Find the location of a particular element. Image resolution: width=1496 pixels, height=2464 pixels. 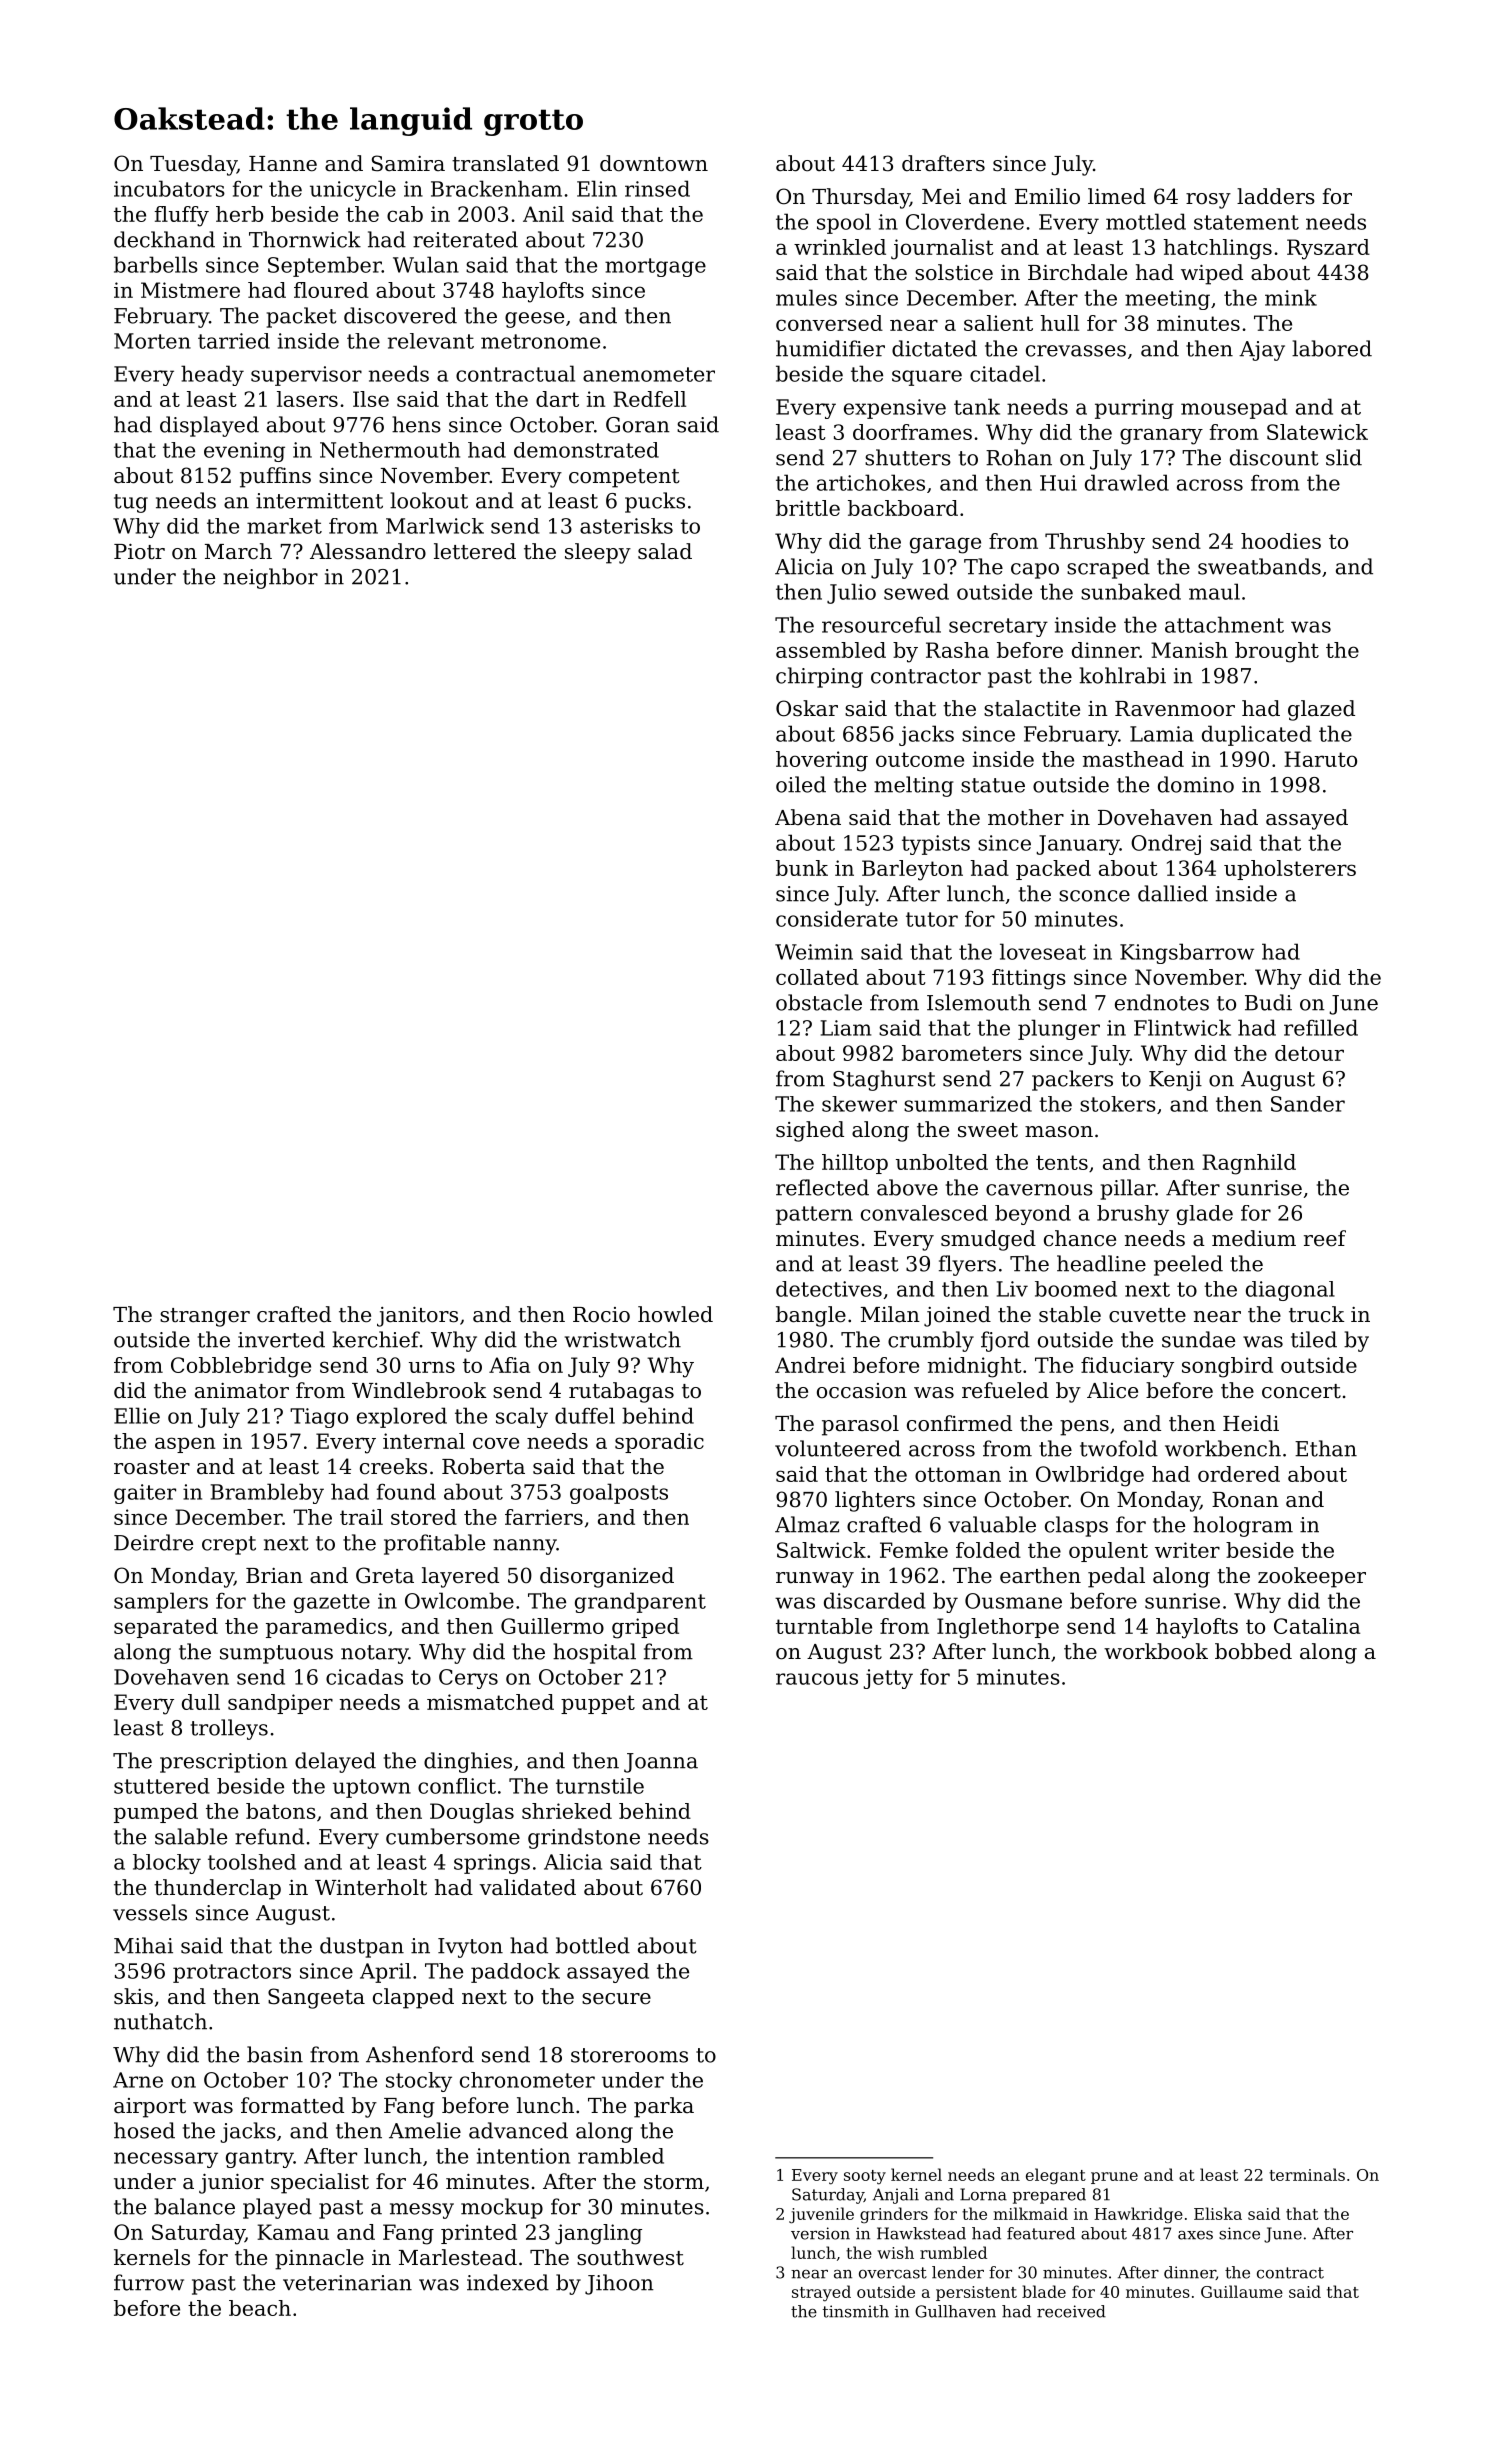

barbells is located at coordinates (156, 264).
